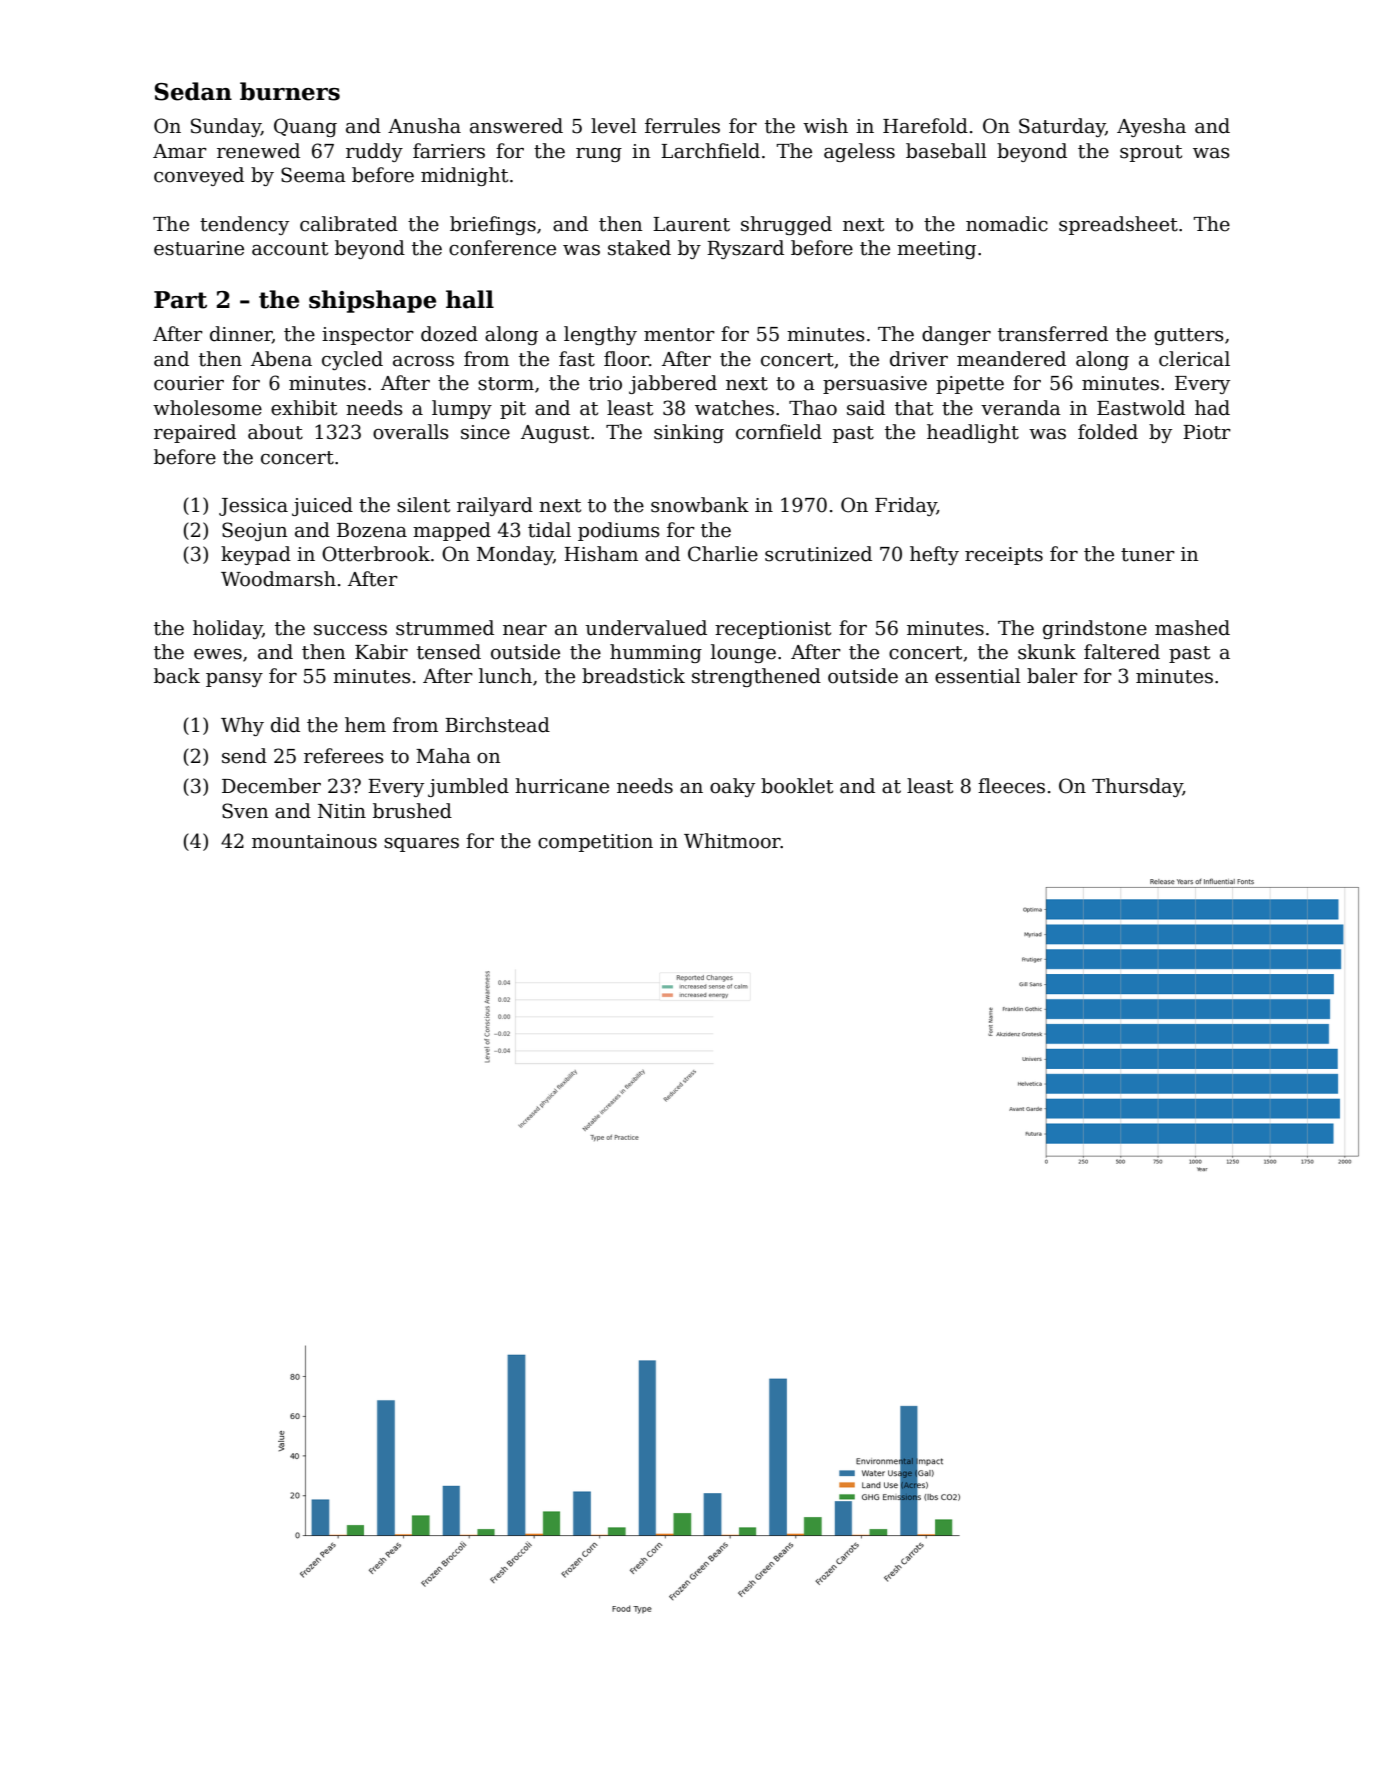  I want to click on sprout, so click(1151, 153).
